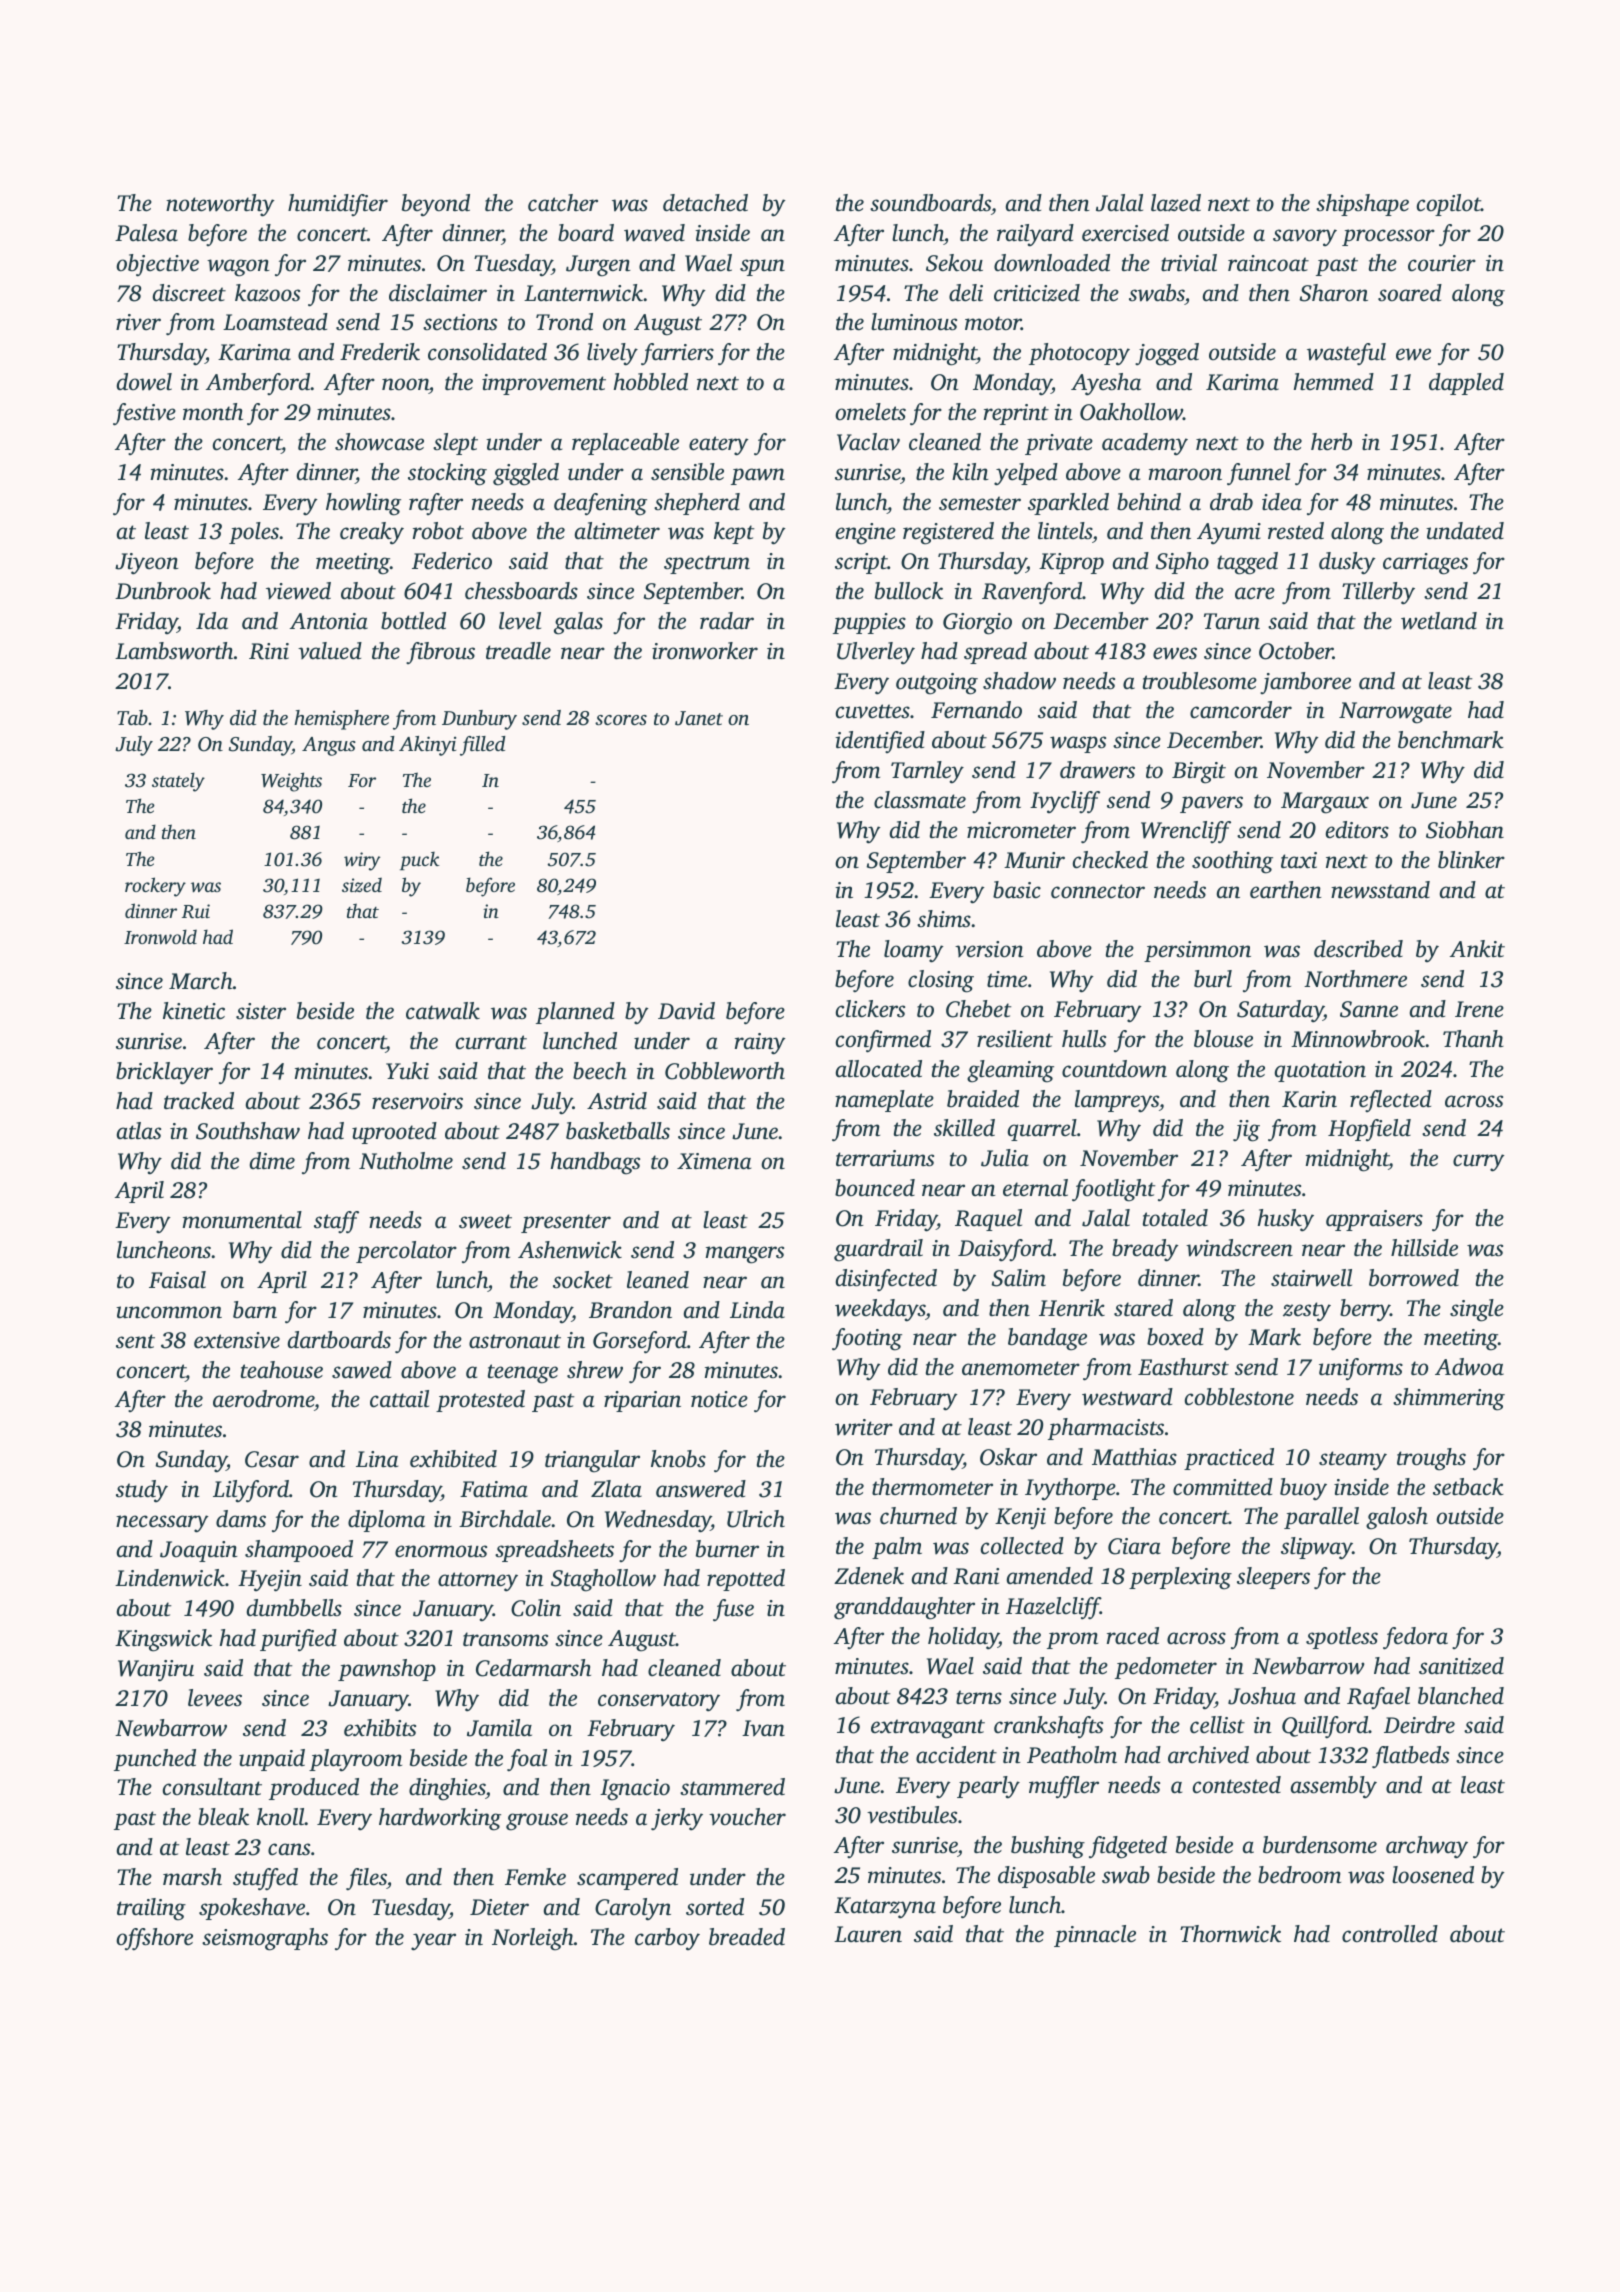 This image has width=1620, height=2292. Describe the element at coordinates (272, 1459) in the image. I see `Cesar` at that location.
